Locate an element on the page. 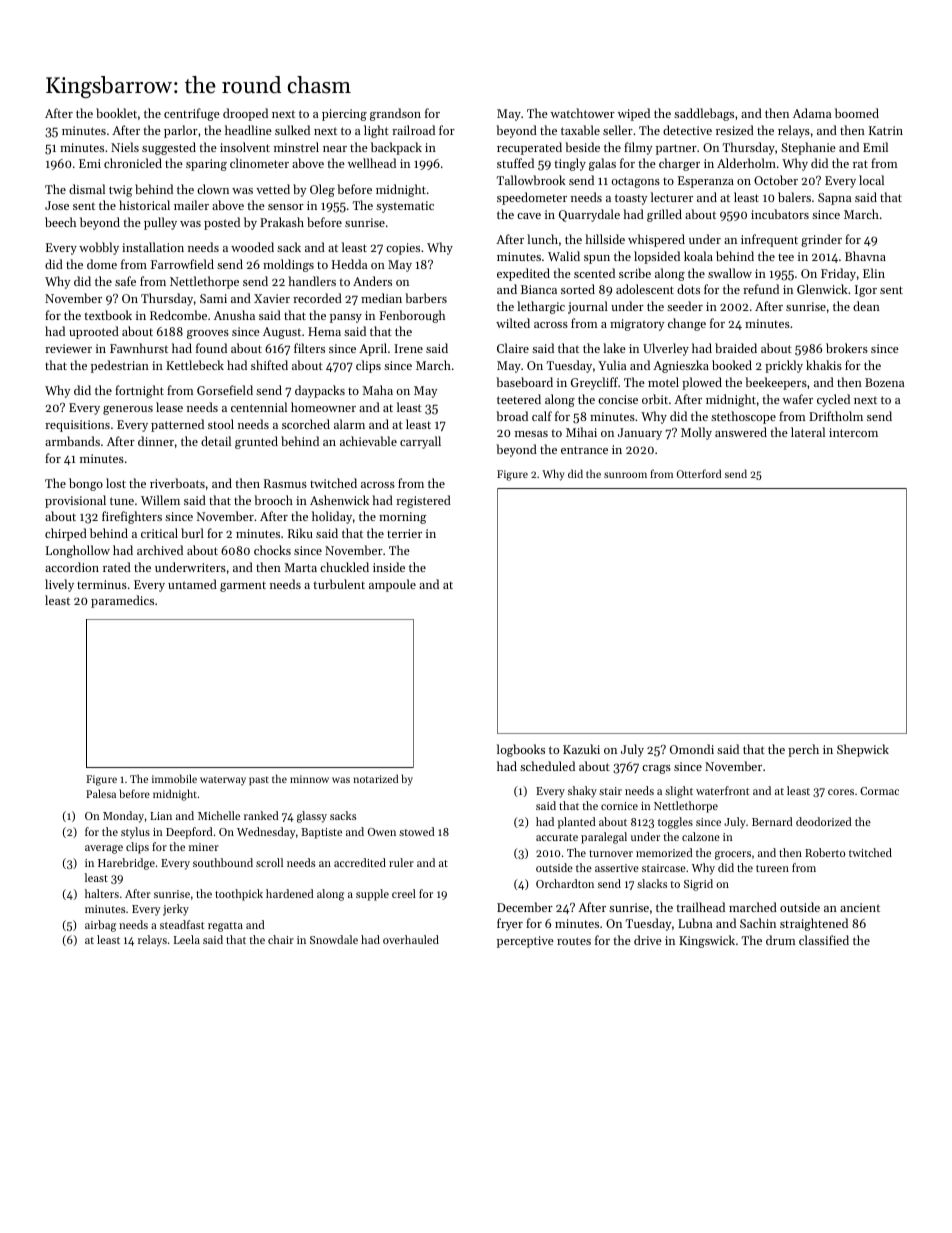 The height and width of the page is (1233, 952). wellhead is located at coordinates (372, 163).
